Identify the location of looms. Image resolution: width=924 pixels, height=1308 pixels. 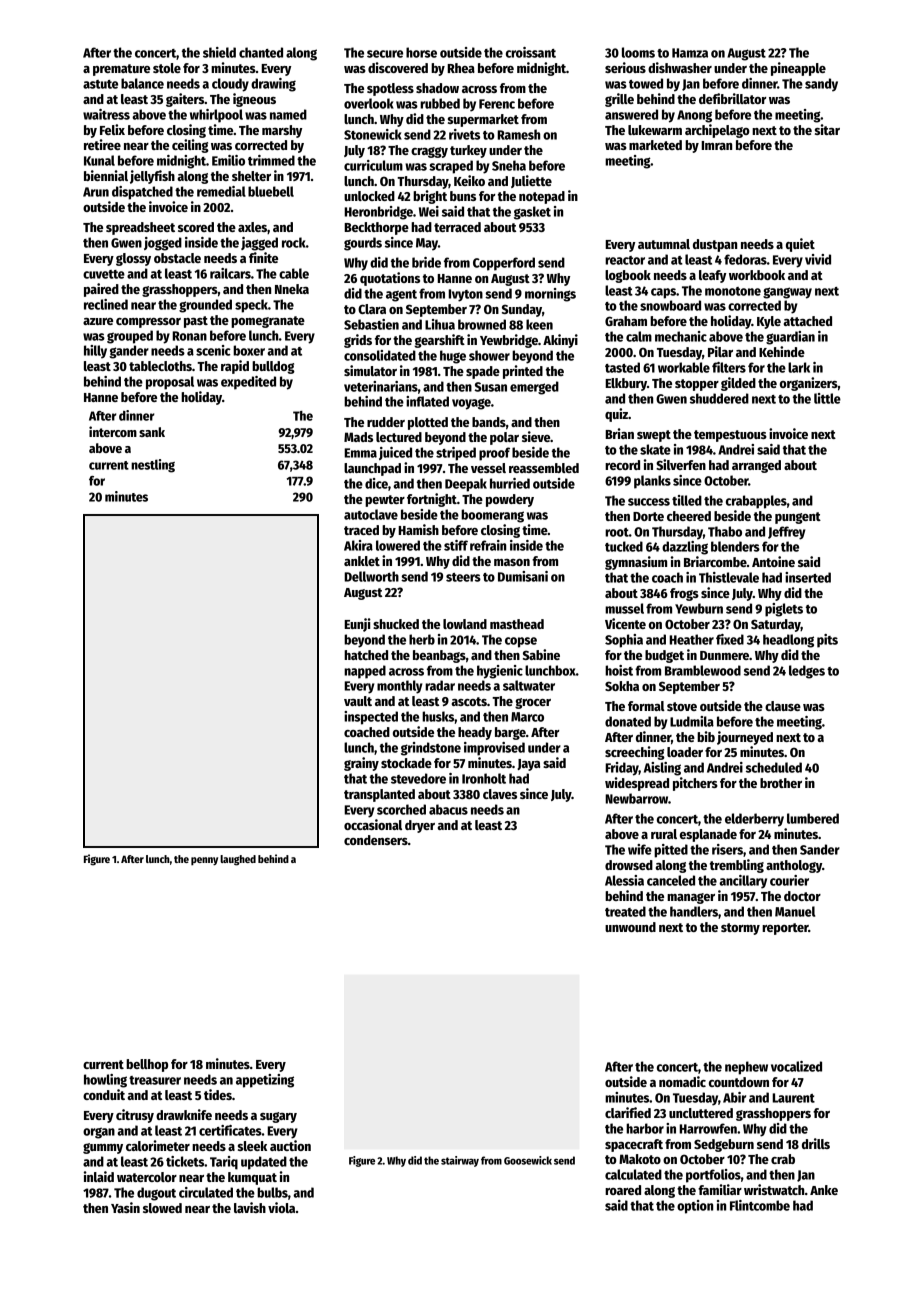
(638, 52).
